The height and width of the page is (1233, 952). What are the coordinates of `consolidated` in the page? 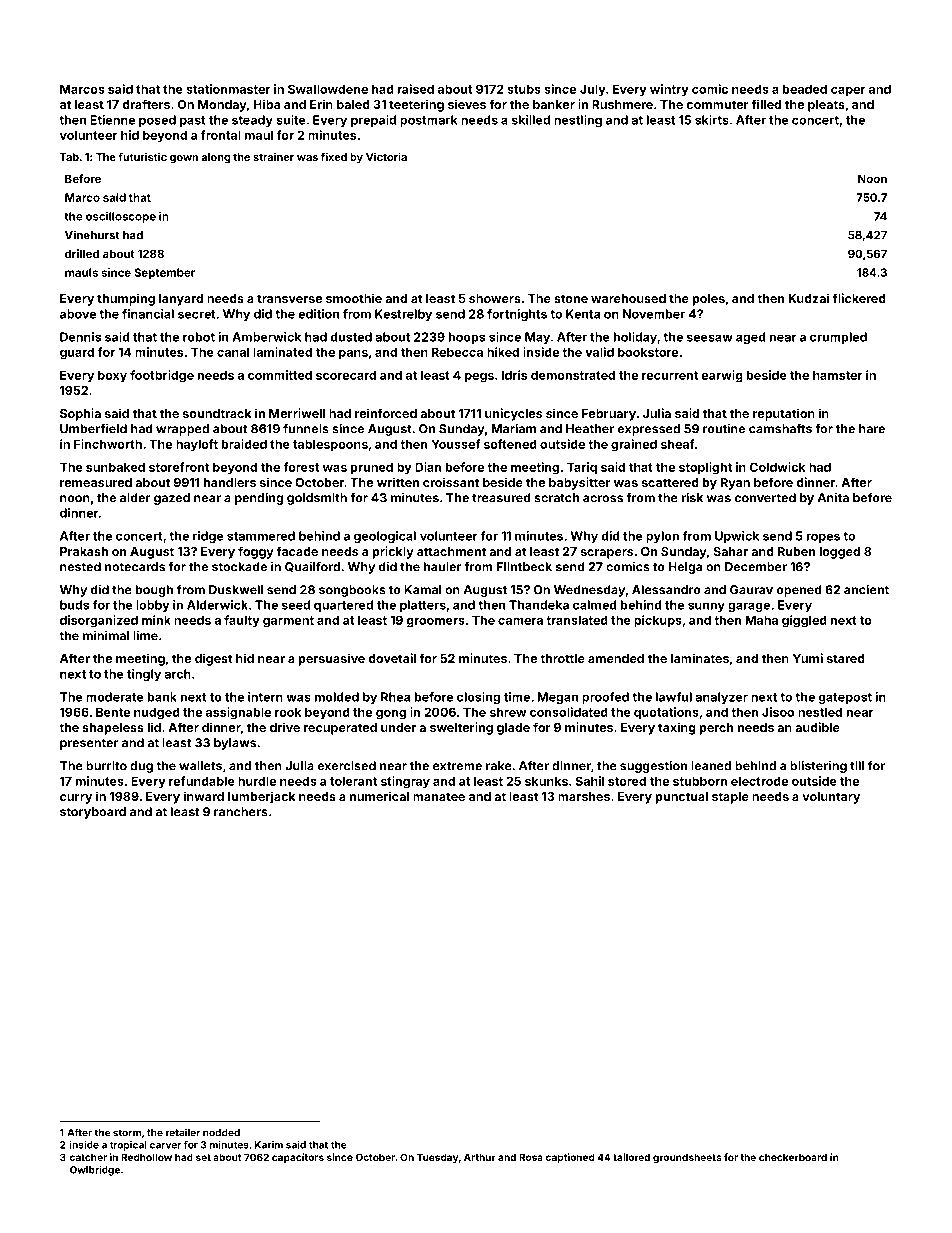 It's located at (569, 712).
